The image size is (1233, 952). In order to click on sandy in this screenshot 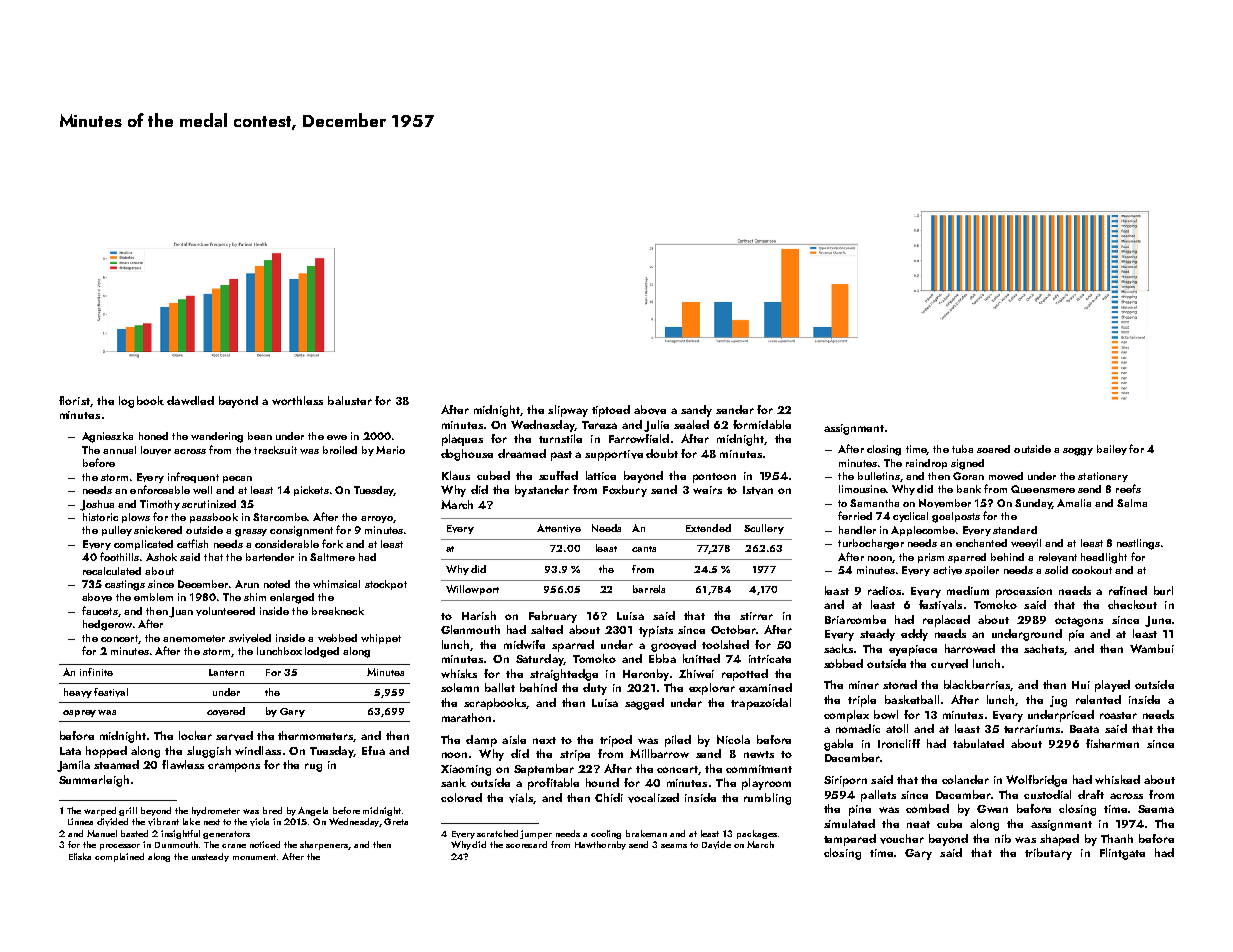, I will do `click(696, 411)`.
